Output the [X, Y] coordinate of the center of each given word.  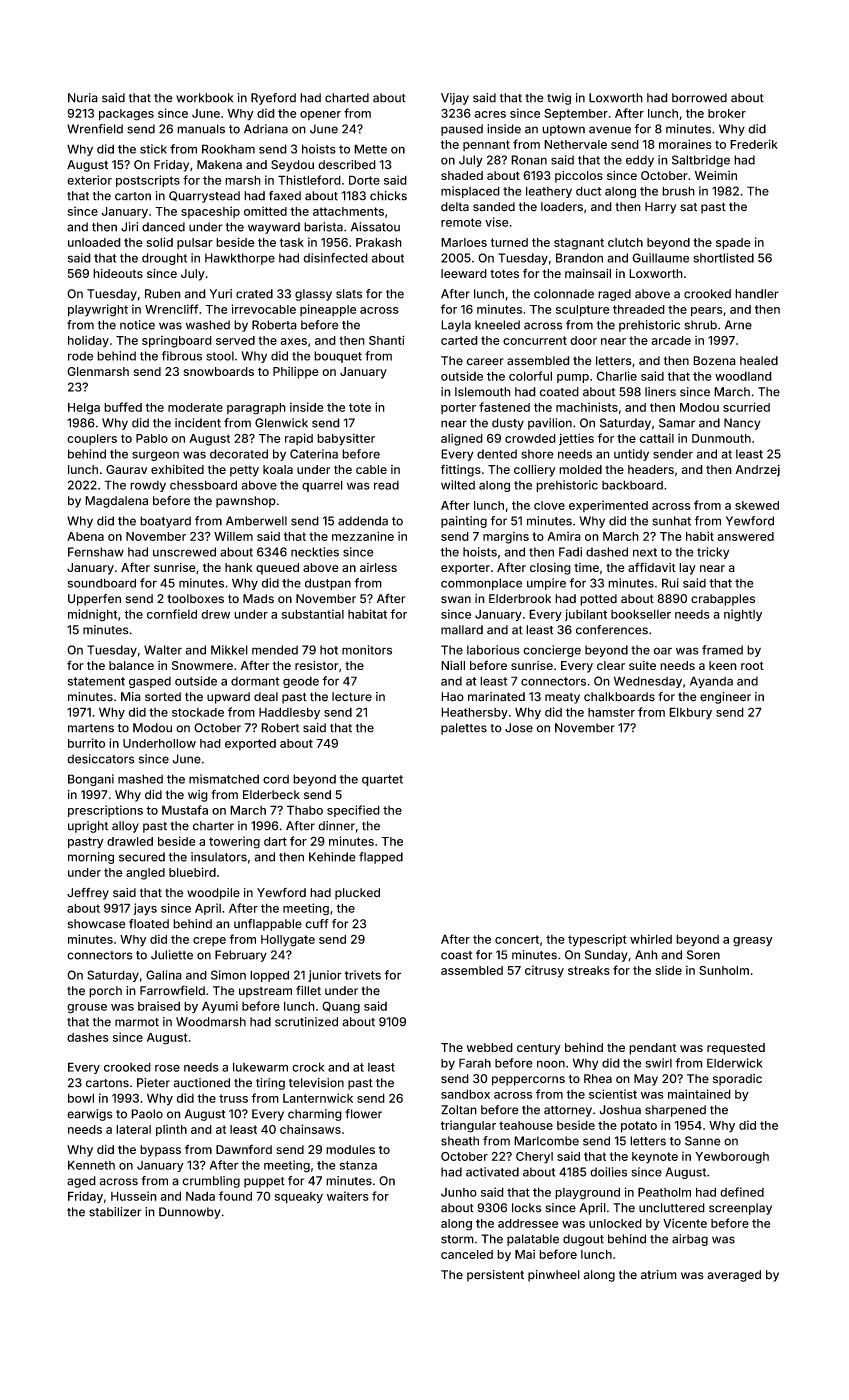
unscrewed [184, 552]
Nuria [83, 98]
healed [759, 361]
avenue [610, 130]
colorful [530, 376]
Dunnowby [190, 1213]
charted [347, 98]
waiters [348, 1196]
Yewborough [732, 1158]
